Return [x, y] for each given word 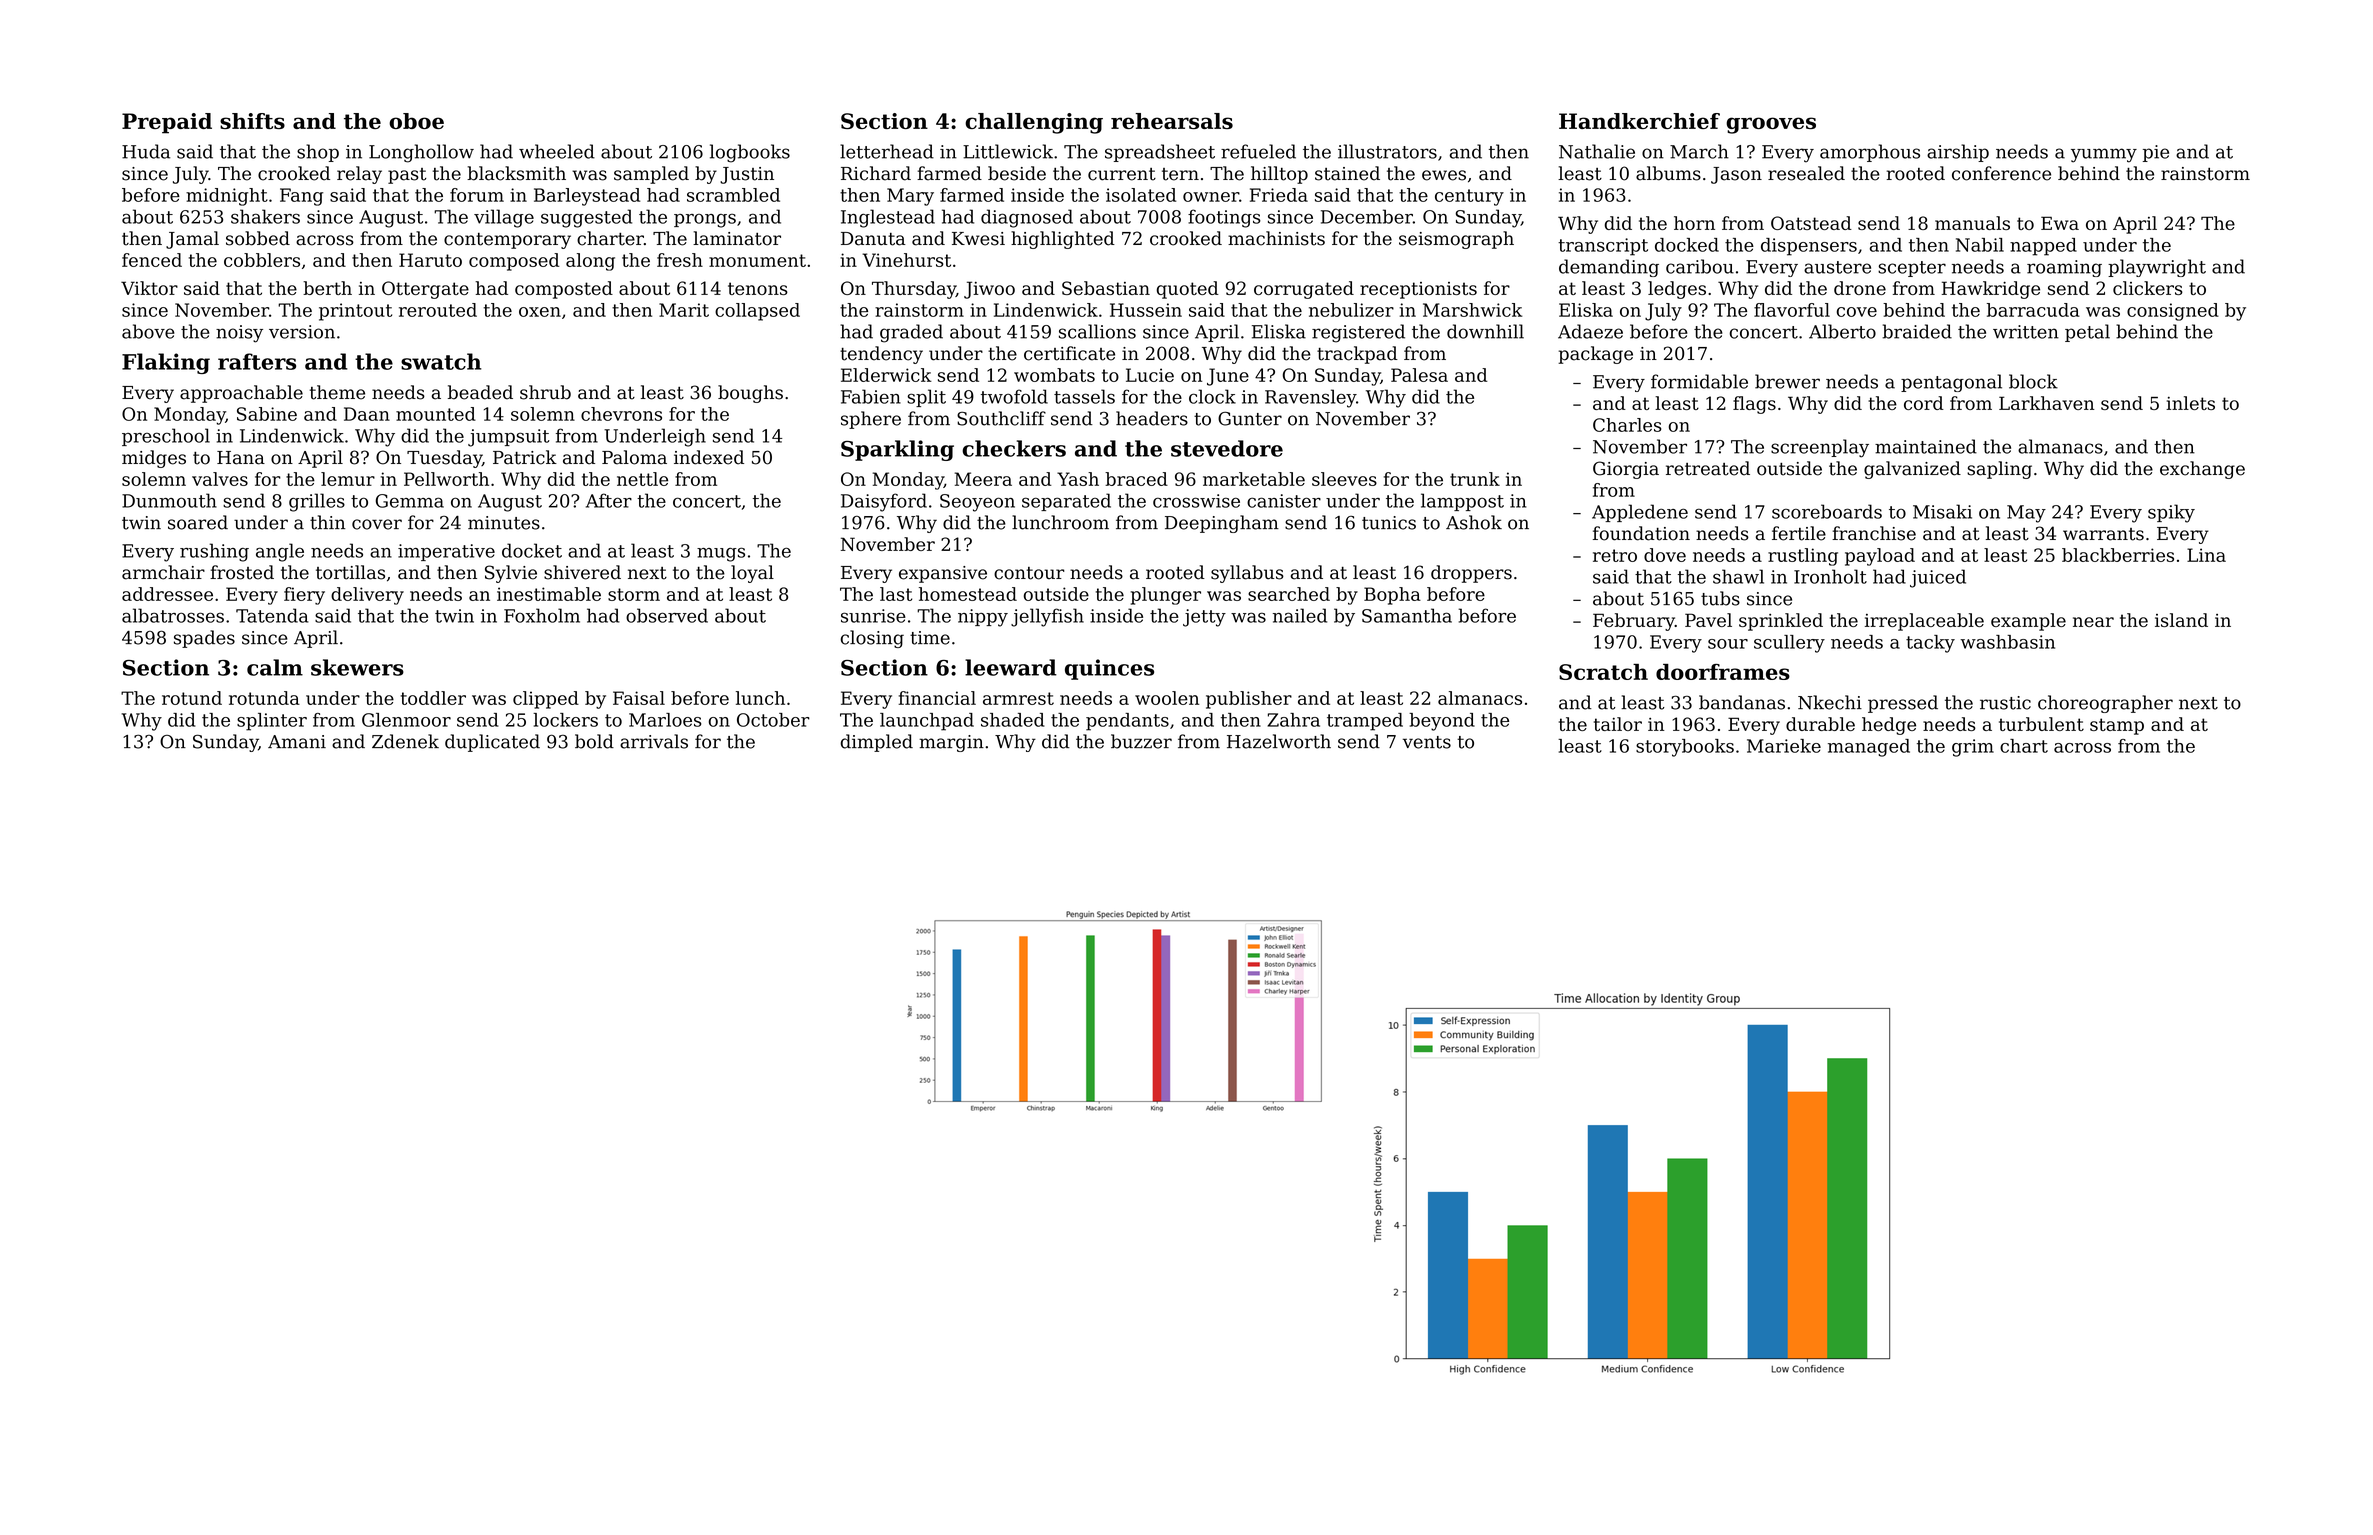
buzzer [1141, 741]
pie [2156, 153]
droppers [1471, 574]
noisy [239, 334]
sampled [651, 175]
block [2033, 381]
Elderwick [886, 375]
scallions [1097, 331]
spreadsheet [1160, 153]
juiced [1938, 578]
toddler [433, 698]
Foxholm [542, 615]
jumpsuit [508, 438]
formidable [1699, 381]
